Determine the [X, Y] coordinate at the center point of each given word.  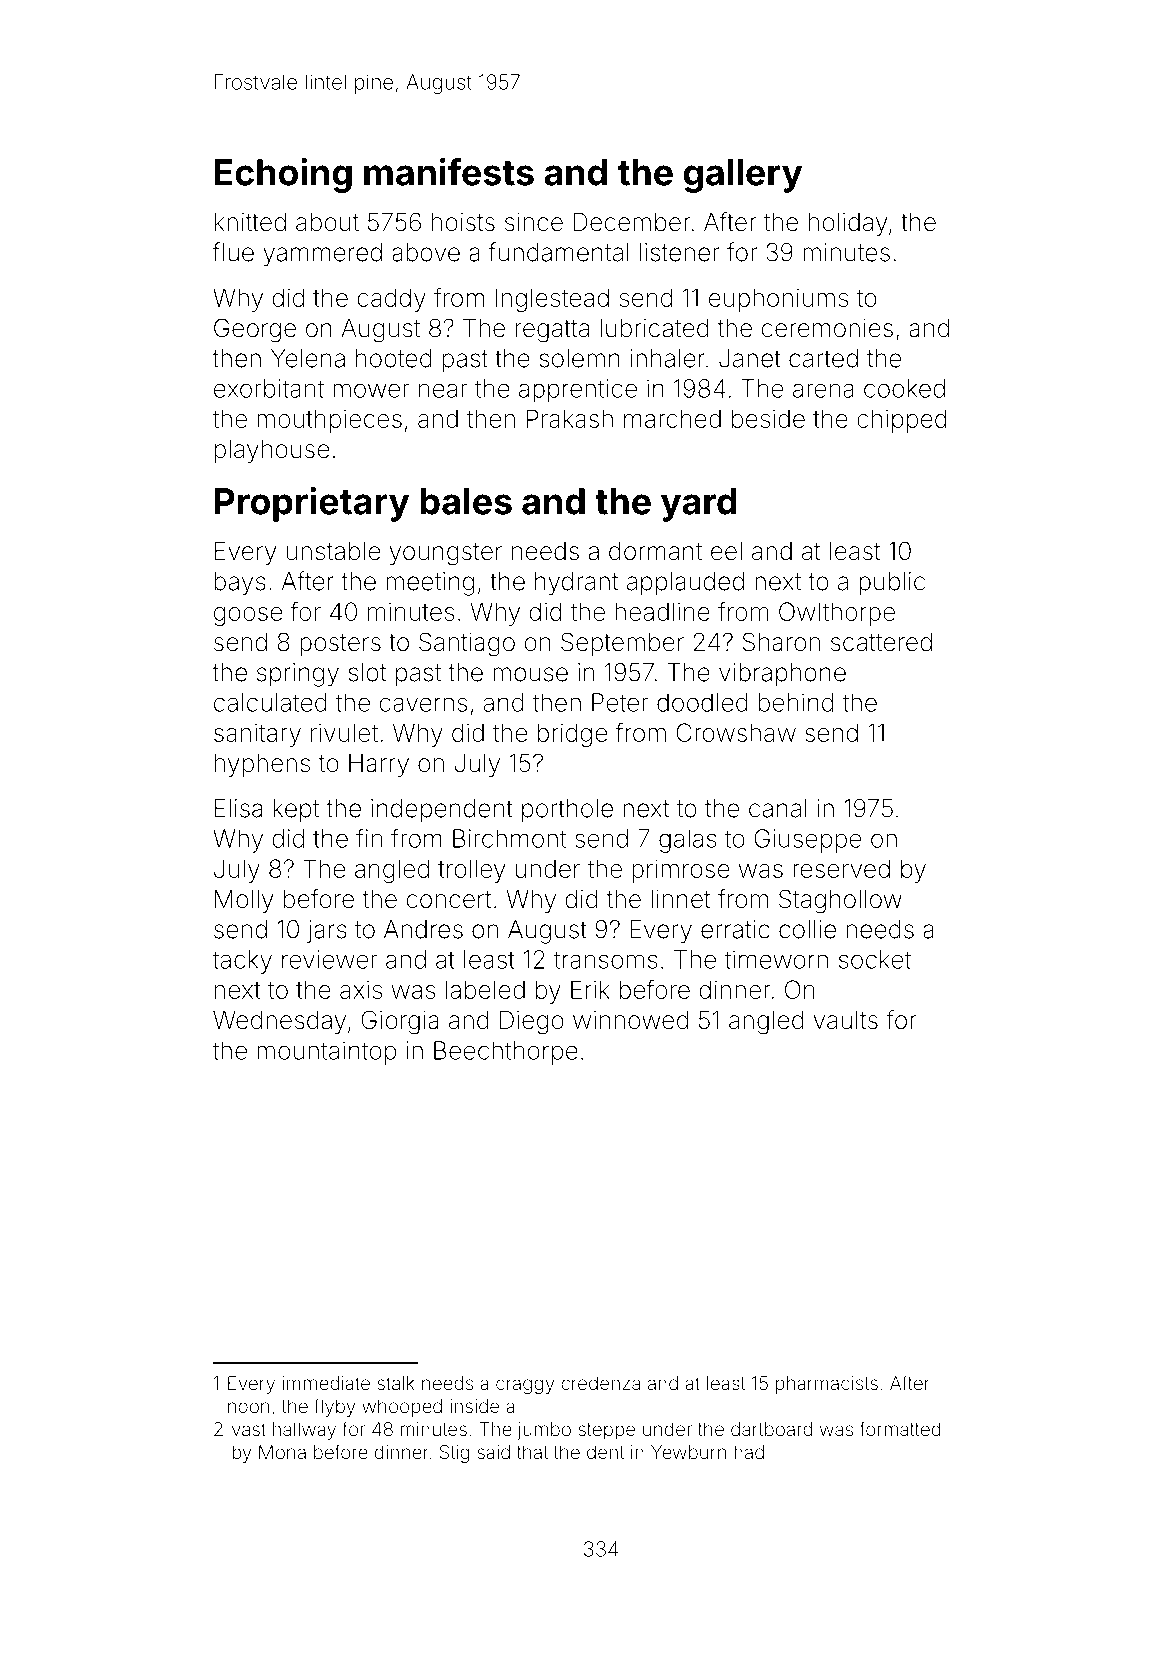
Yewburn [688, 1452]
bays [240, 584]
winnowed [630, 1020]
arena [823, 390]
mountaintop [326, 1053]
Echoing [283, 175]
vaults [846, 1020]
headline [662, 611]
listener [679, 252]
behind [796, 702]
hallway [304, 1431]
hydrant [576, 584]
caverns [423, 704]
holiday [848, 224]
